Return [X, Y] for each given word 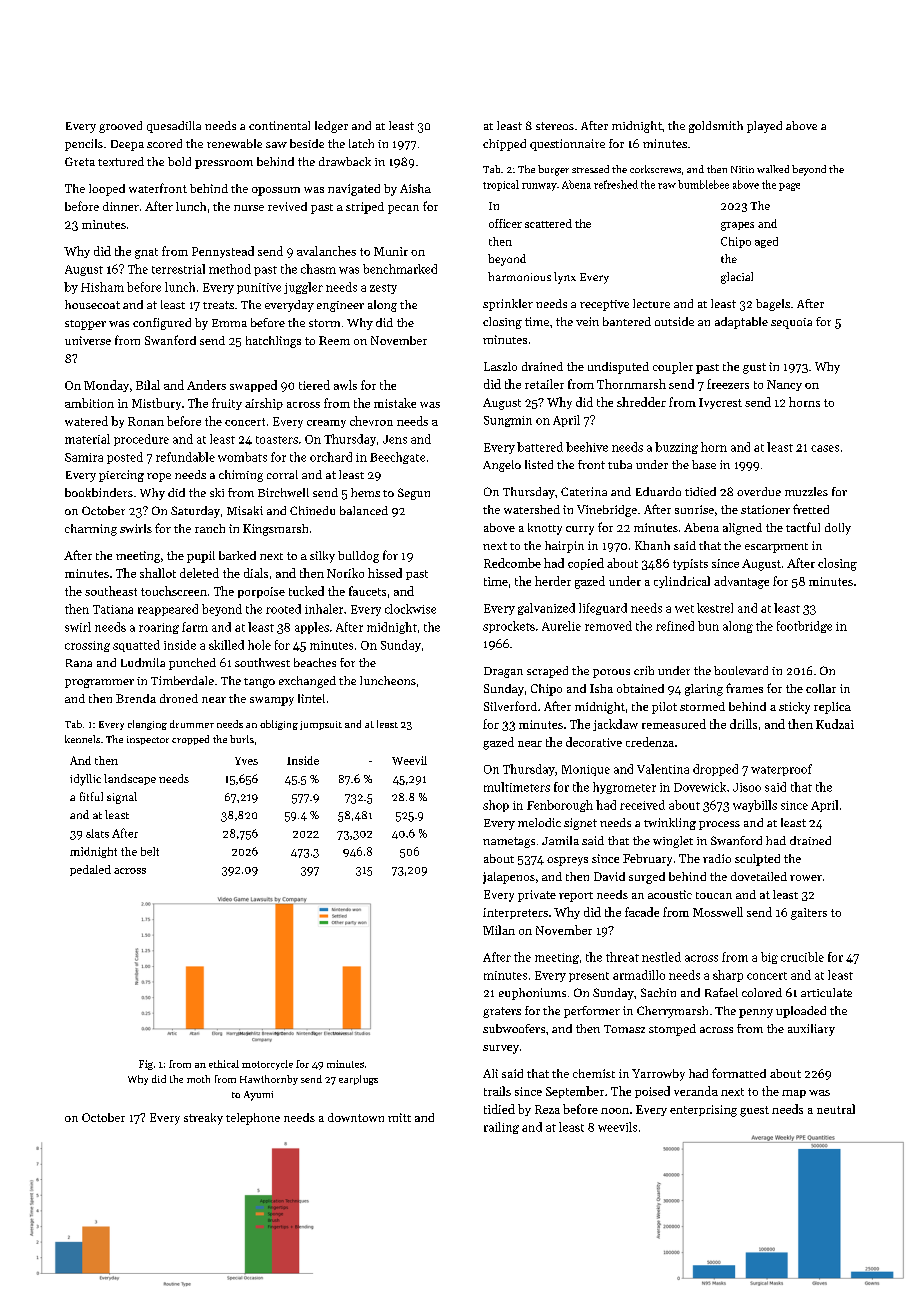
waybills [755, 806]
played [764, 127]
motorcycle [267, 1065]
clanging [147, 725]
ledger [331, 127]
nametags [509, 842]
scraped [547, 672]
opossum [276, 191]
